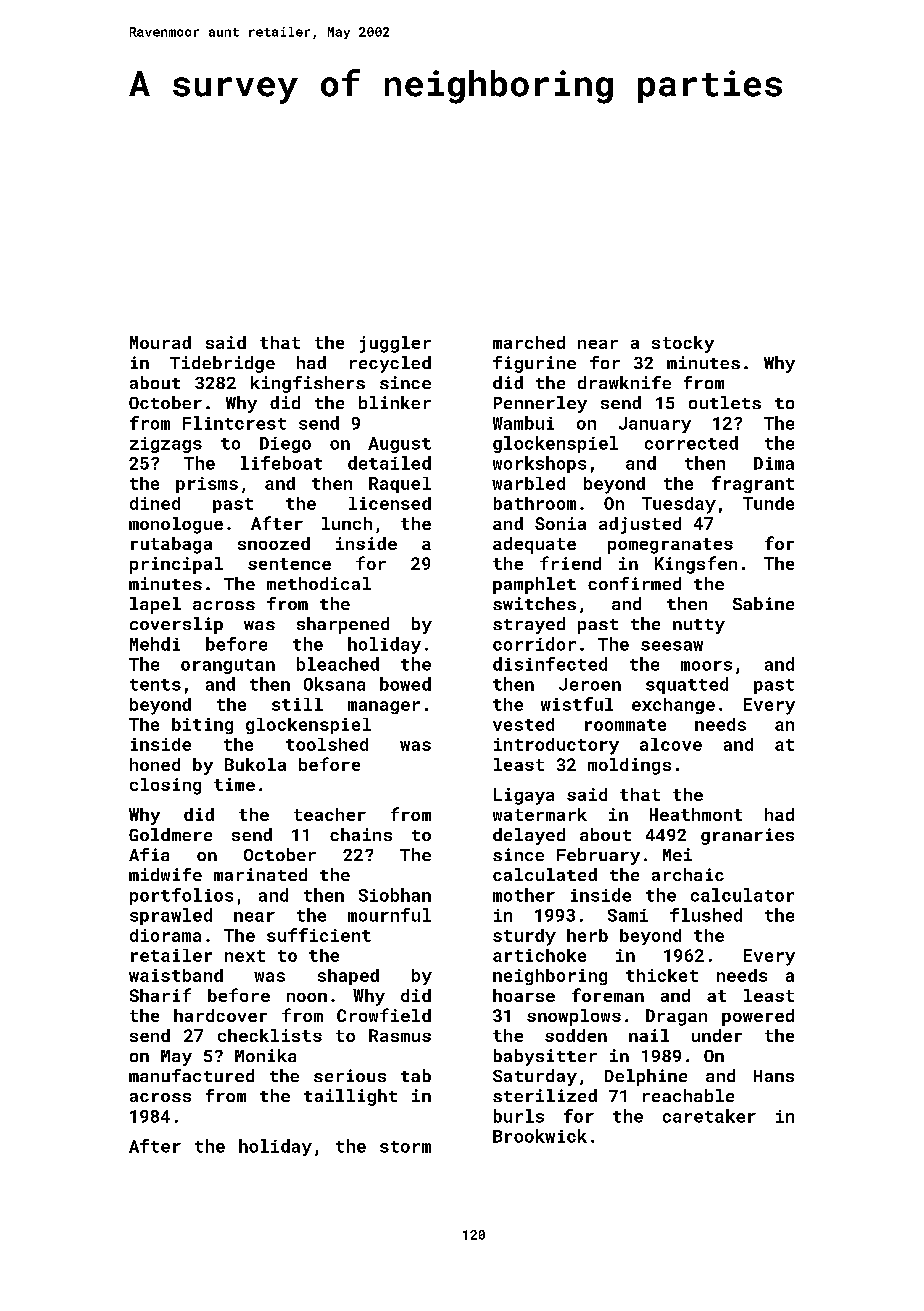  What do you see at coordinates (768, 503) in the image?
I see `Tunde` at bounding box center [768, 503].
